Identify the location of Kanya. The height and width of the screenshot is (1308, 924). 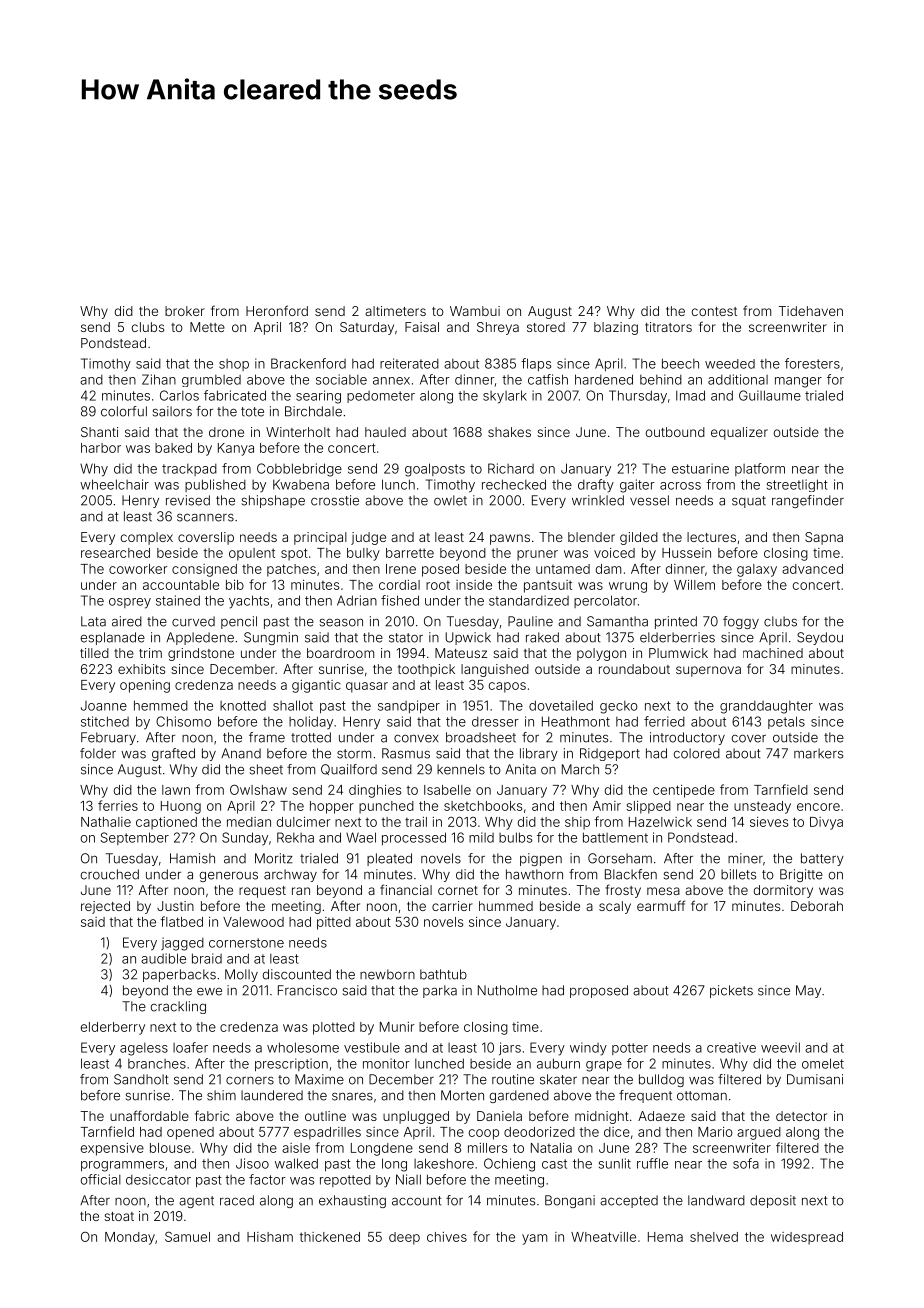
(236, 449).
